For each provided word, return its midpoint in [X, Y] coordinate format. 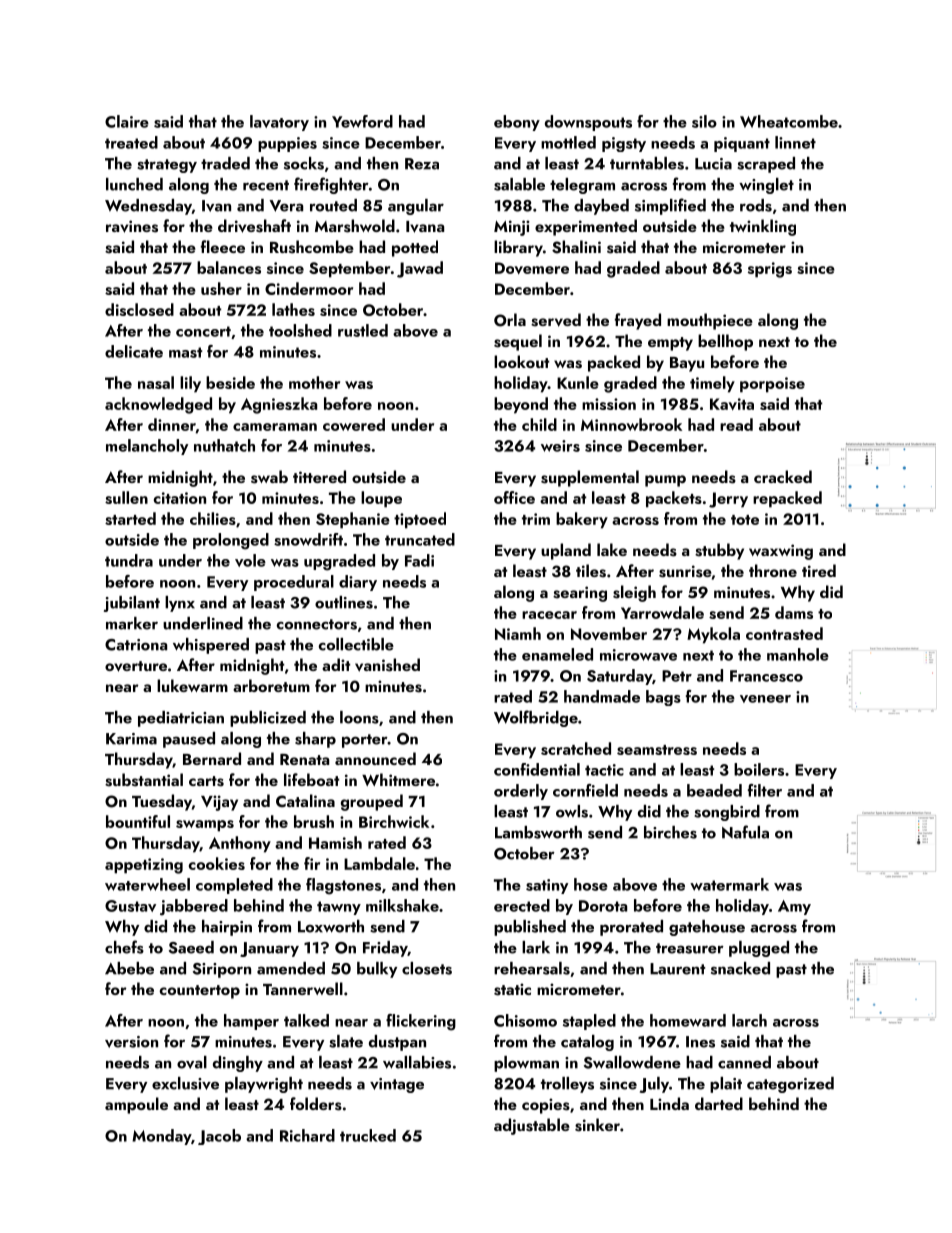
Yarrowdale [662, 612]
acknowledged [158, 405]
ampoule [136, 1105]
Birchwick [394, 821]
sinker [597, 1125]
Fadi [419, 560]
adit [336, 664]
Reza [422, 164]
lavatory [279, 123]
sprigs [770, 270]
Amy [794, 907]
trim [536, 519]
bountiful [138, 821]
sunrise [685, 571]
